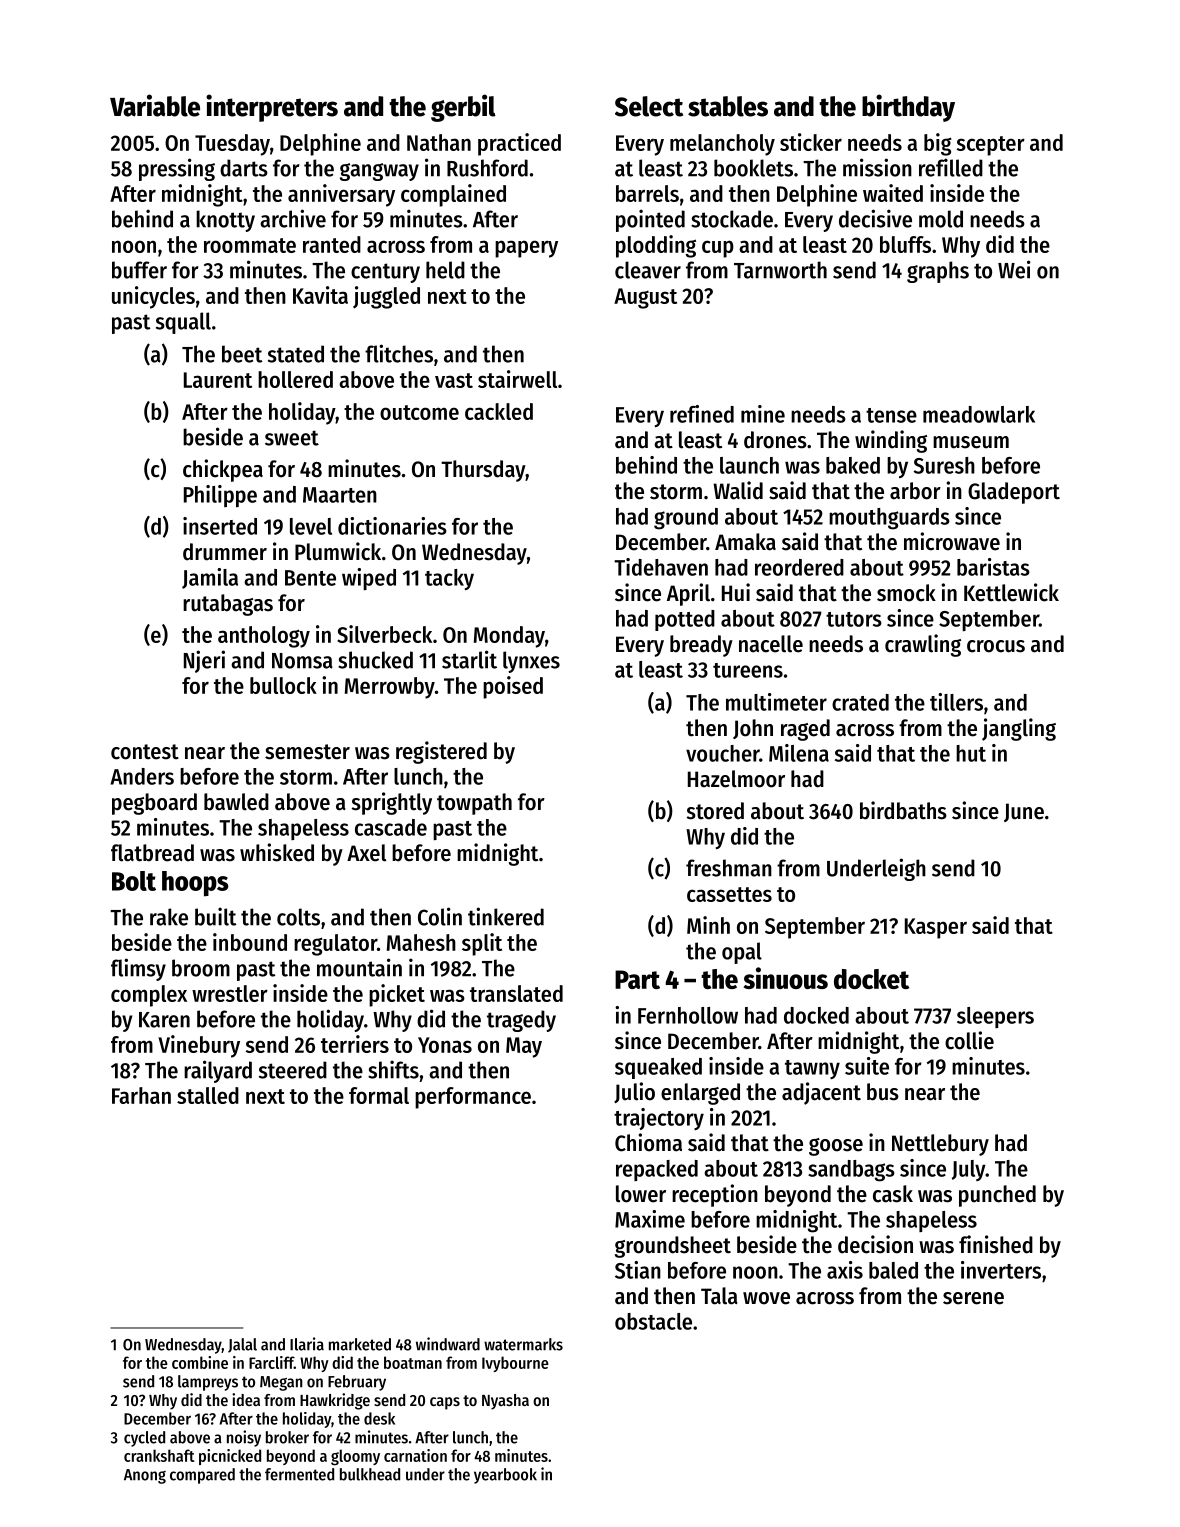 Image resolution: width=1180 pixels, height=1527 pixels. I want to click on colts, so click(298, 917).
